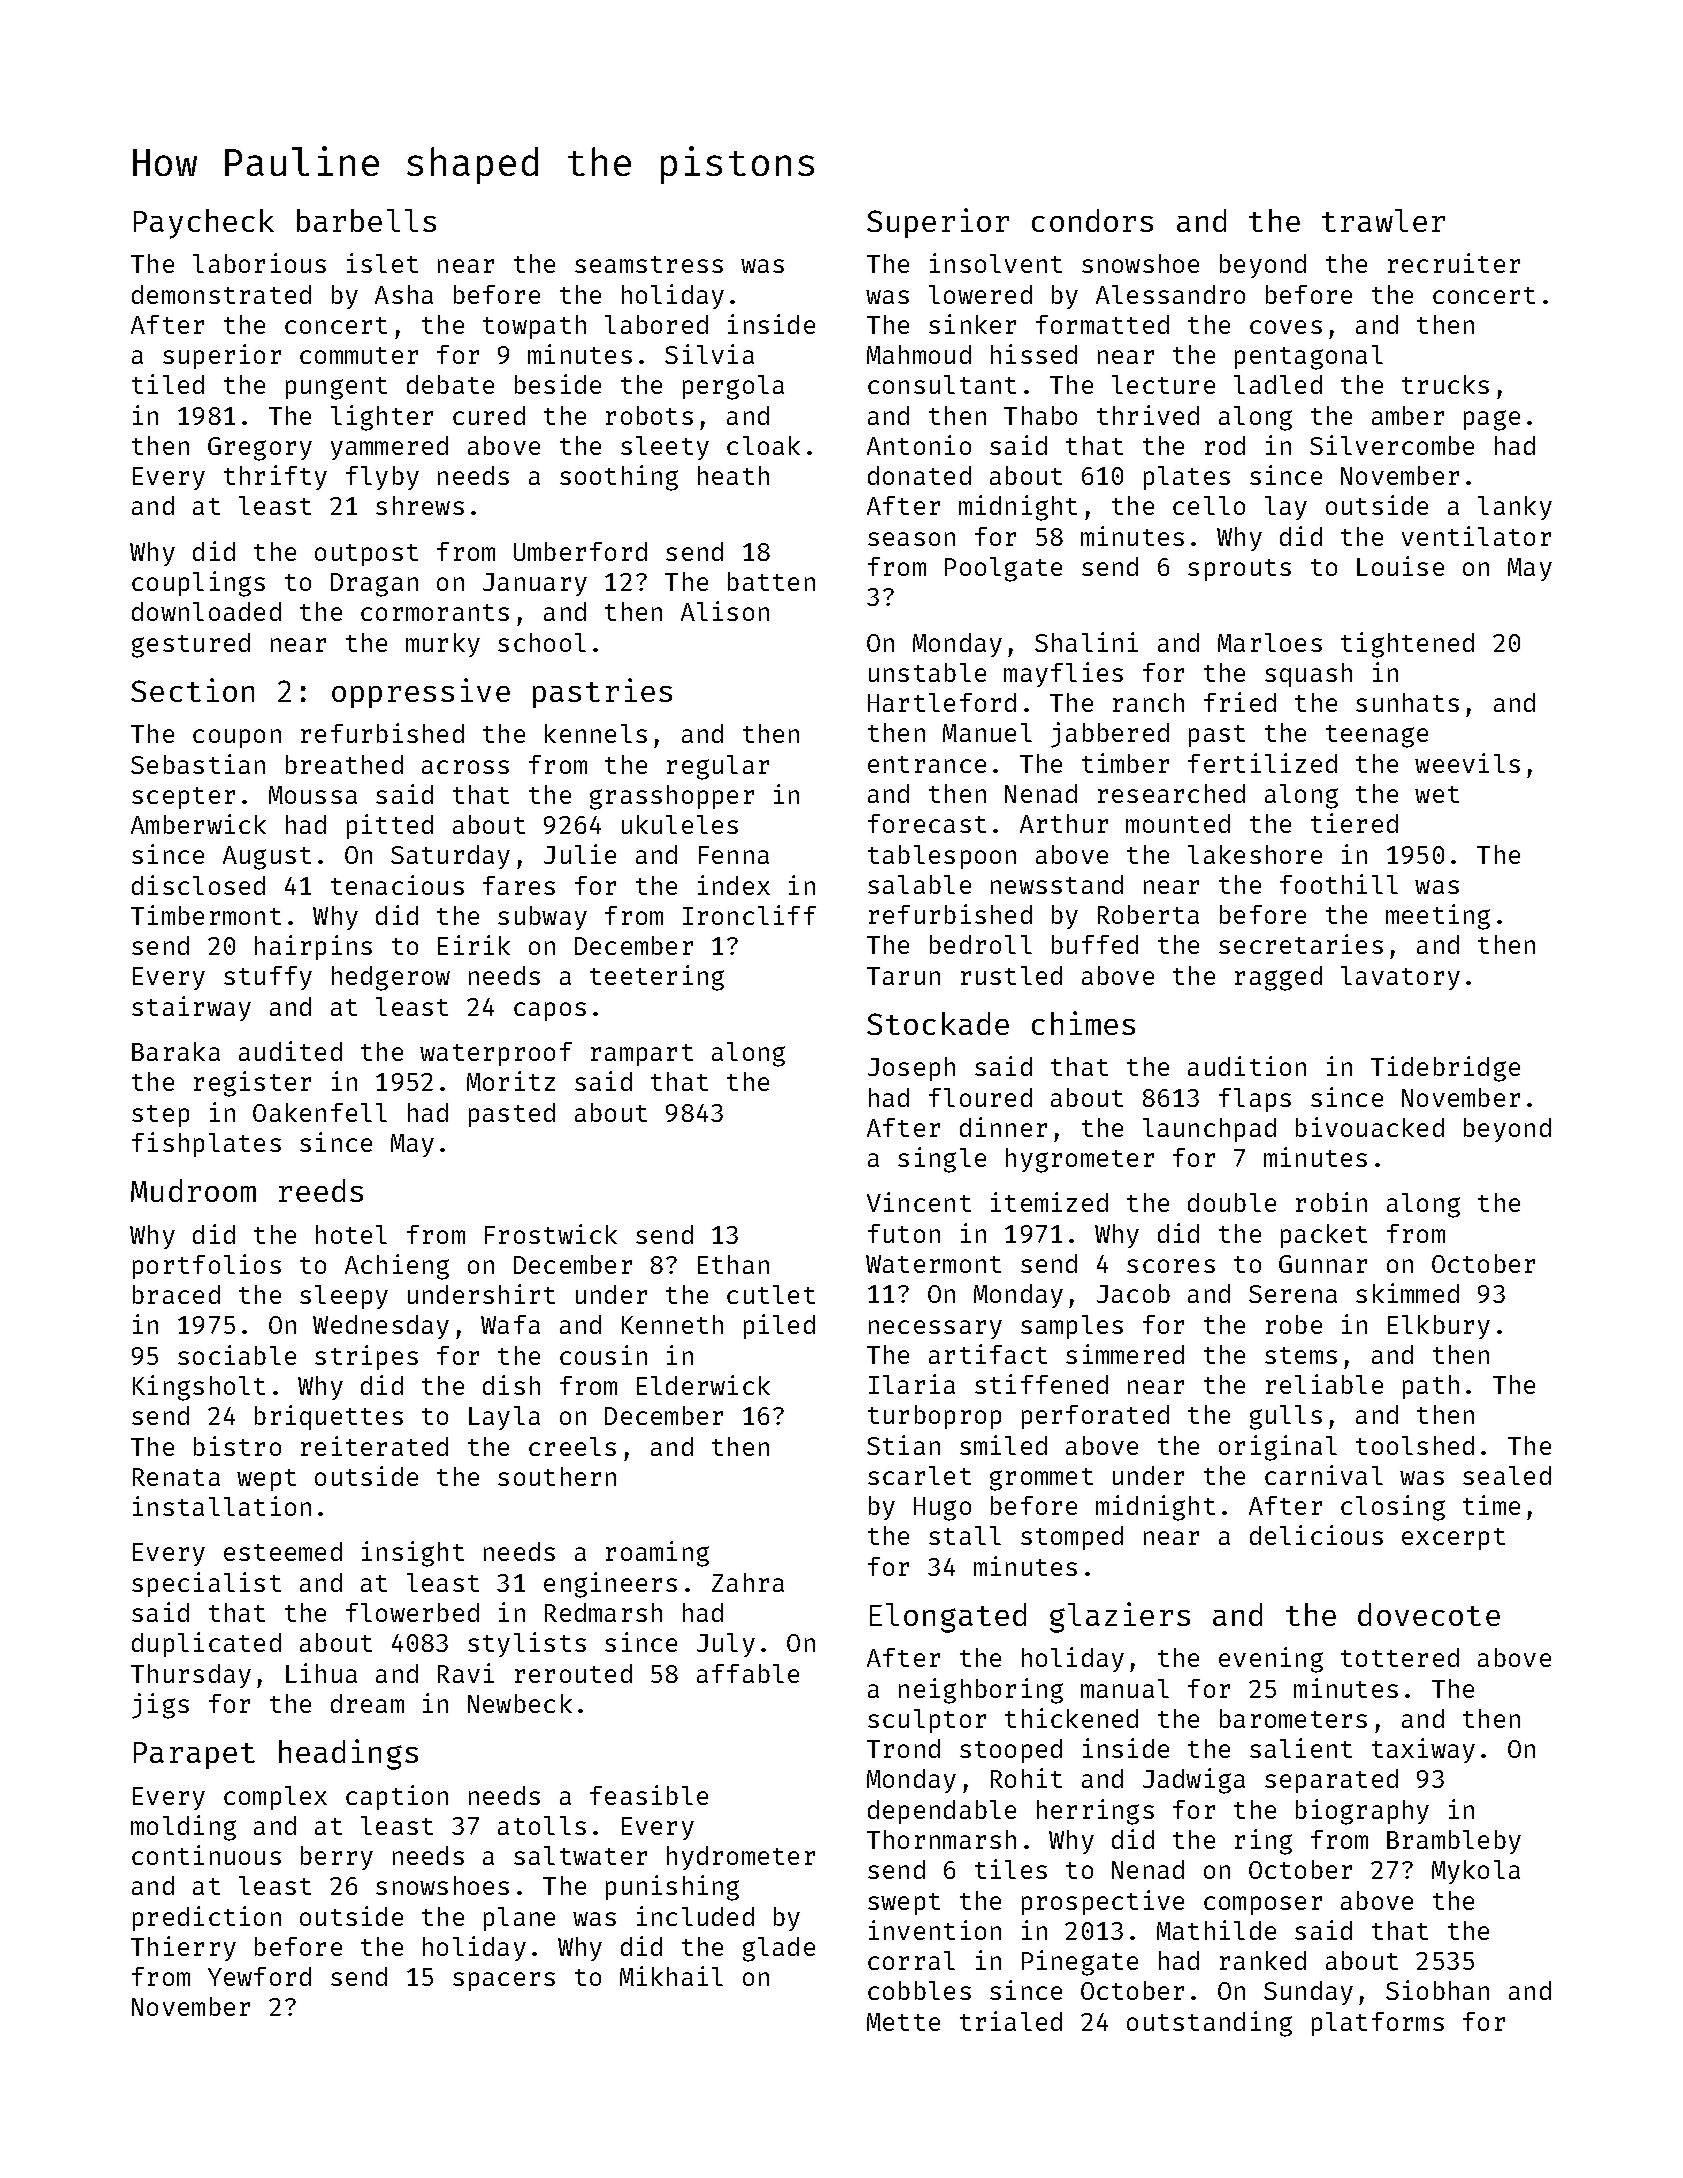 The height and width of the page is (2178, 1683). What do you see at coordinates (337, 1858) in the page?
I see `berry` at bounding box center [337, 1858].
